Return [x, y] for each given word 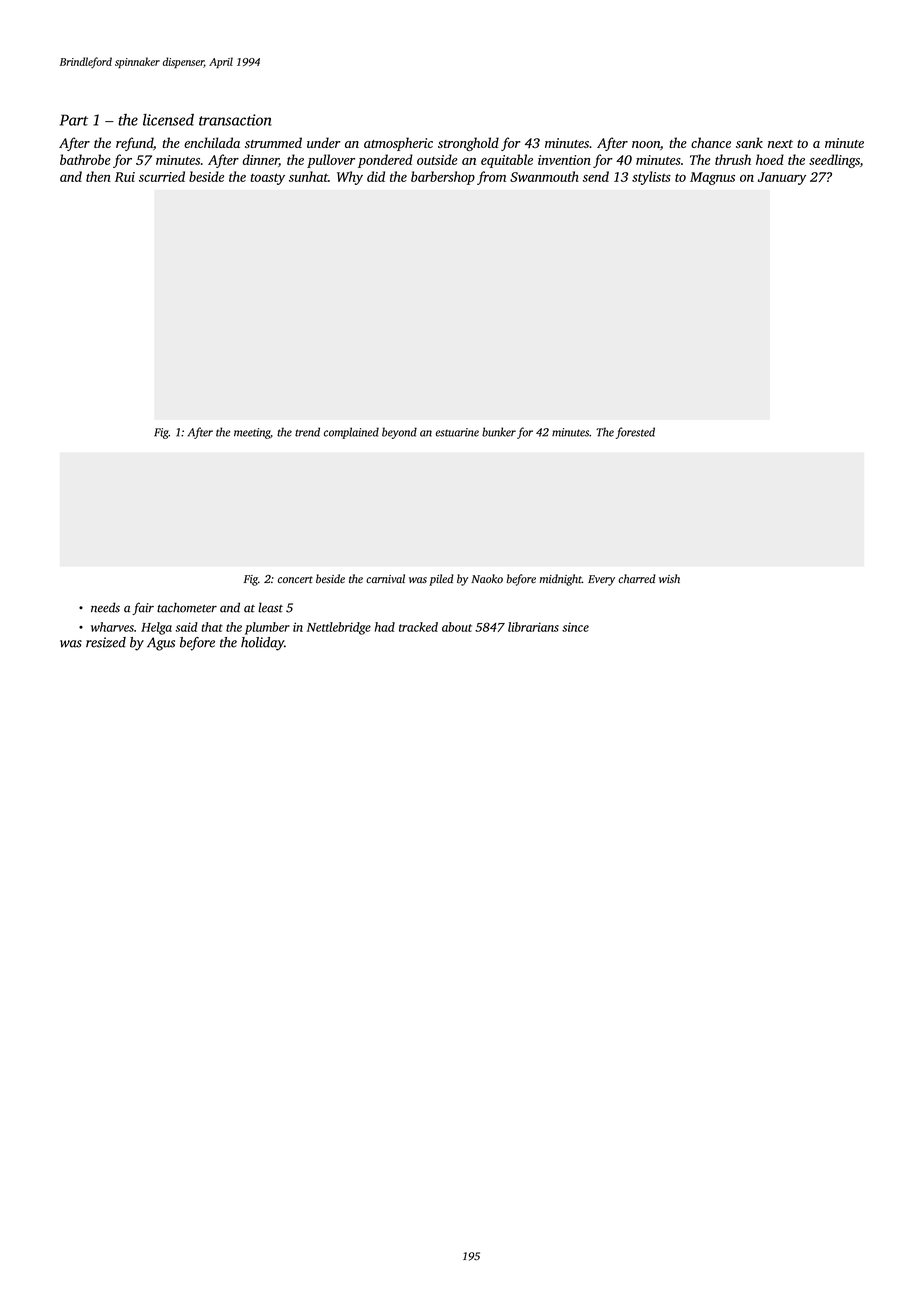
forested [635, 433]
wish [669, 579]
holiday [262, 644]
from [491, 178]
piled [441, 580]
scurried [162, 176]
